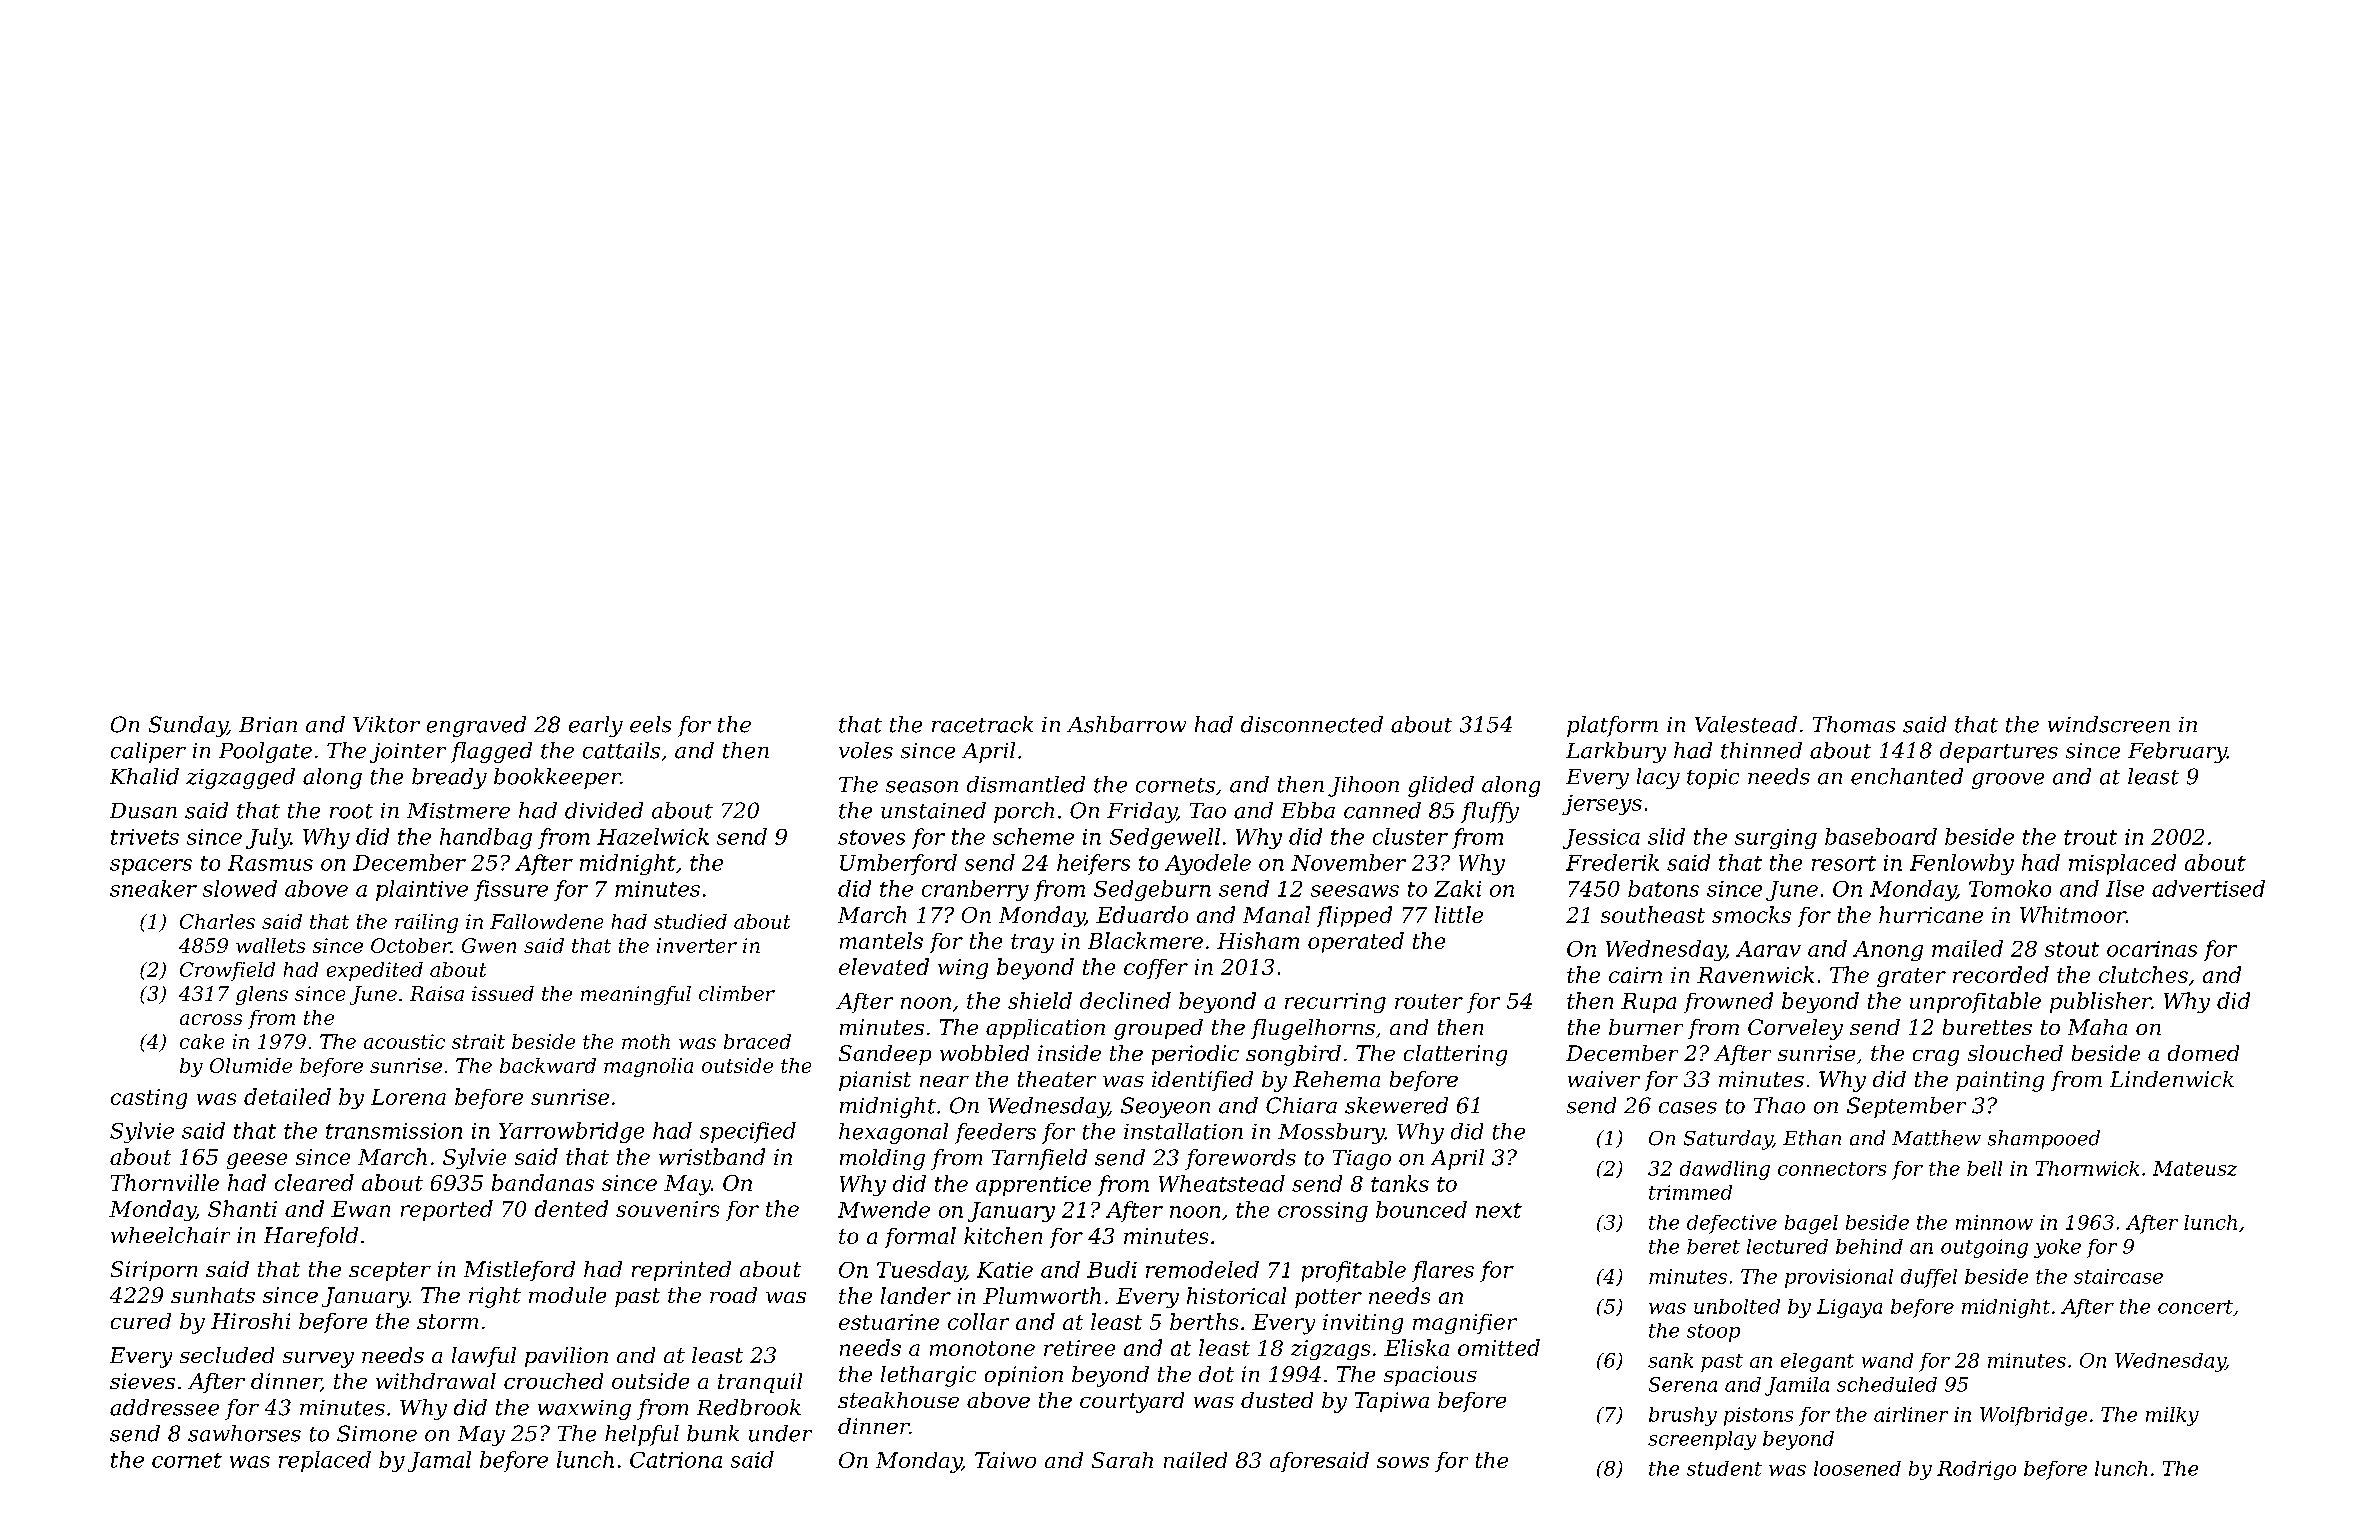 This screenshot has width=2380, height=1540. Describe the element at coordinates (153, 888) in the screenshot. I see `sneaker` at that location.
